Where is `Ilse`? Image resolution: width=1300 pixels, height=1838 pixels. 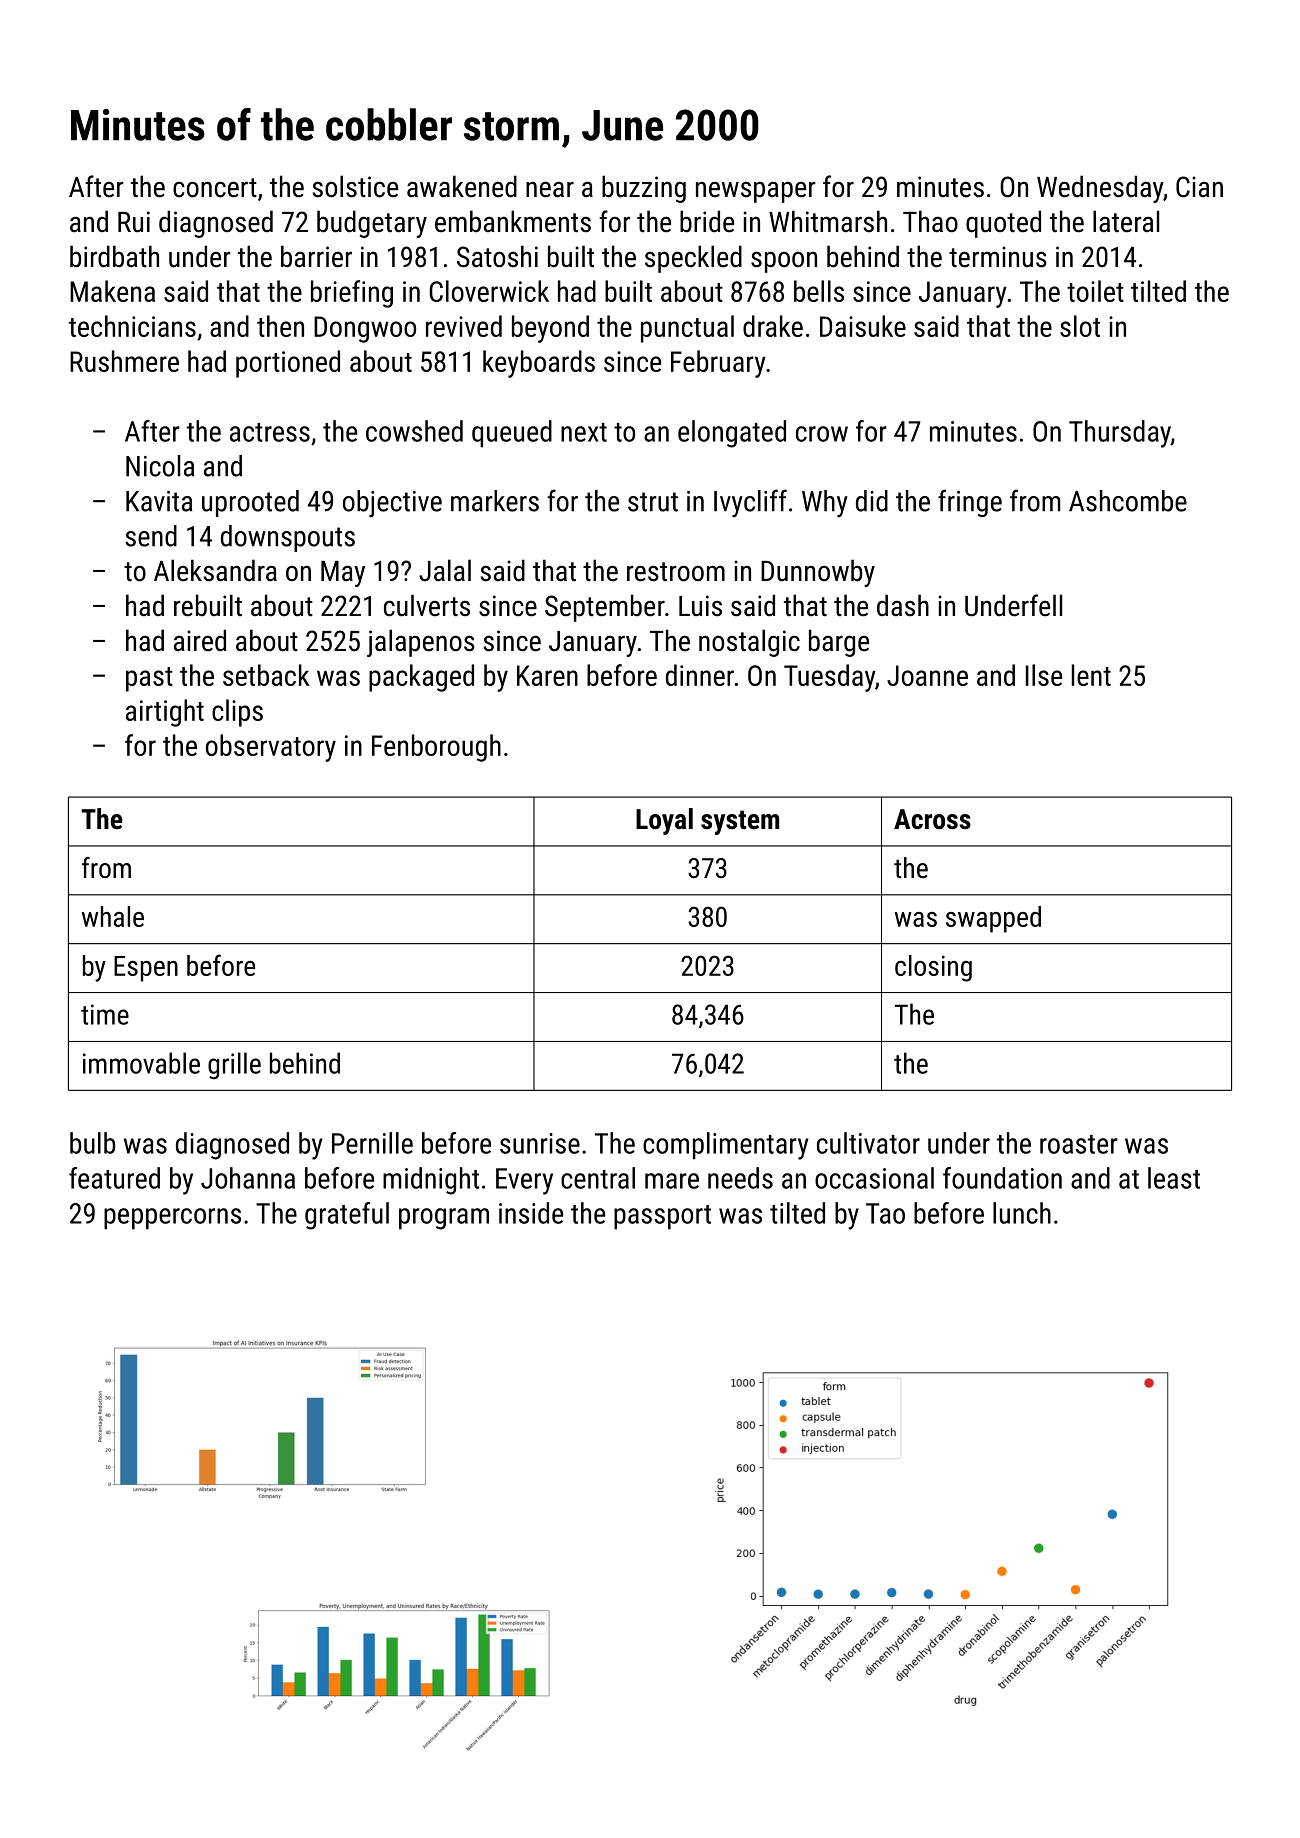 Ilse is located at coordinates (1044, 675).
